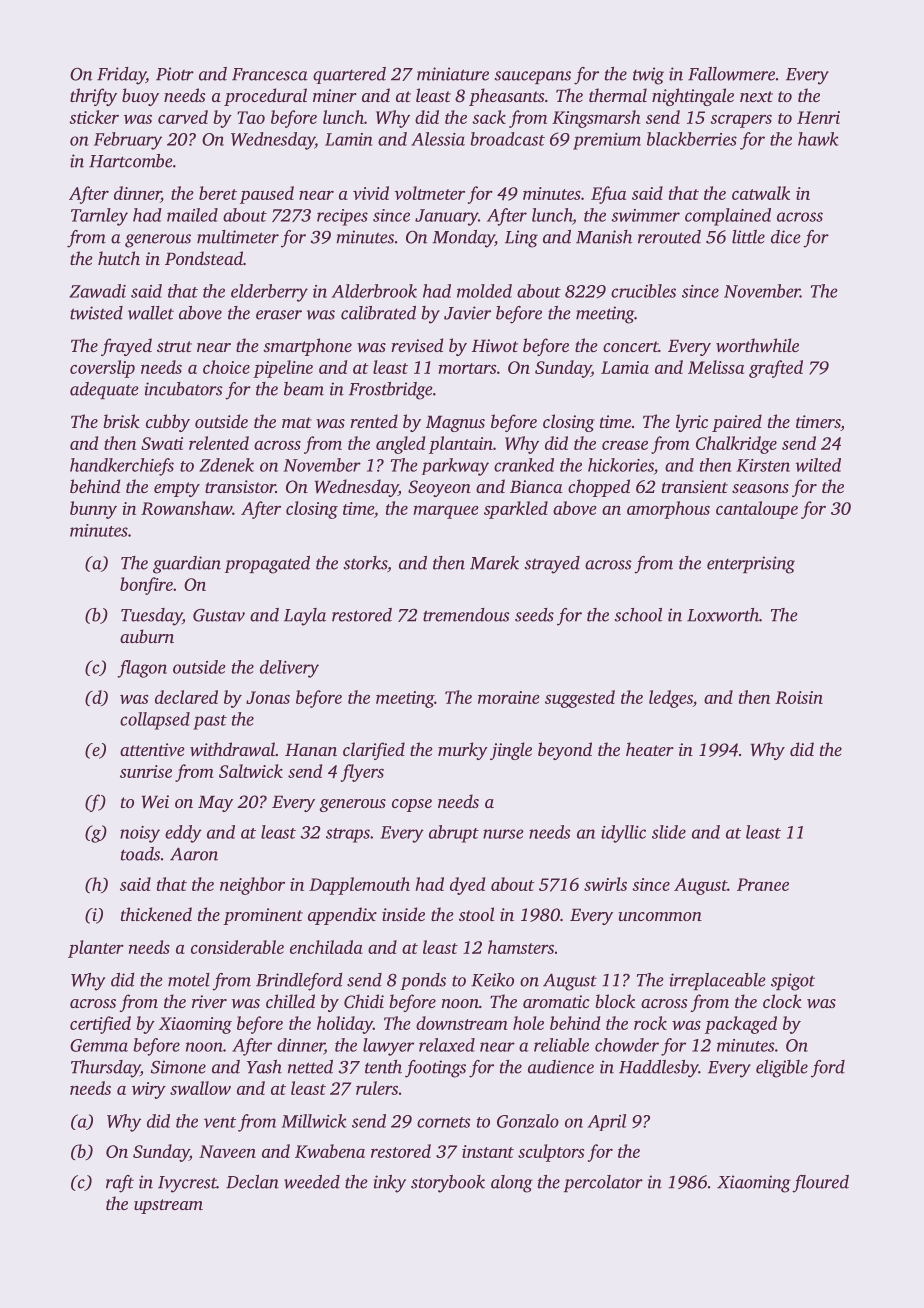 The height and width of the document is (1308, 924). I want to click on Ling, so click(521, 239).
